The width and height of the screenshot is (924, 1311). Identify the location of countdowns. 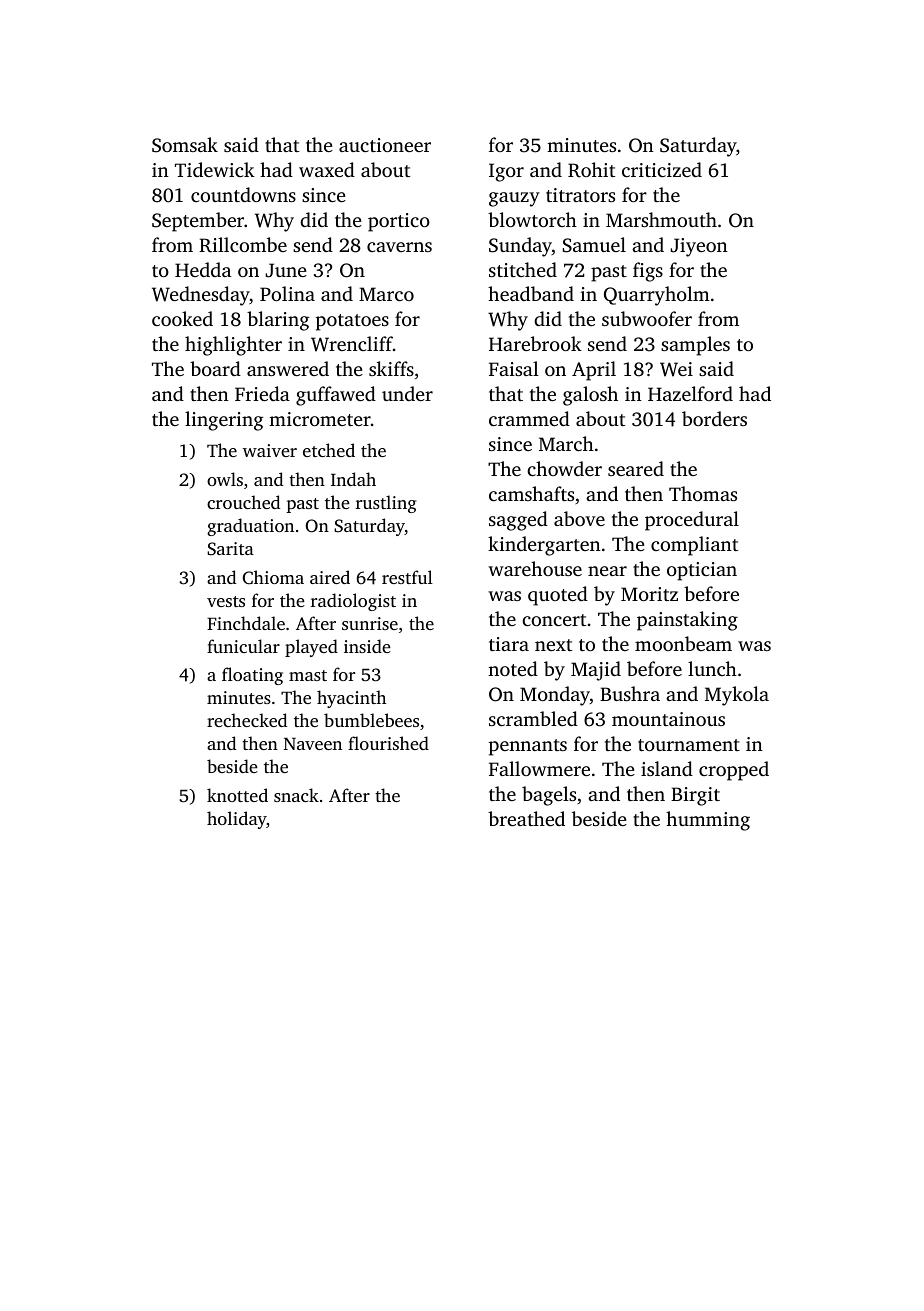
(243, 194).
